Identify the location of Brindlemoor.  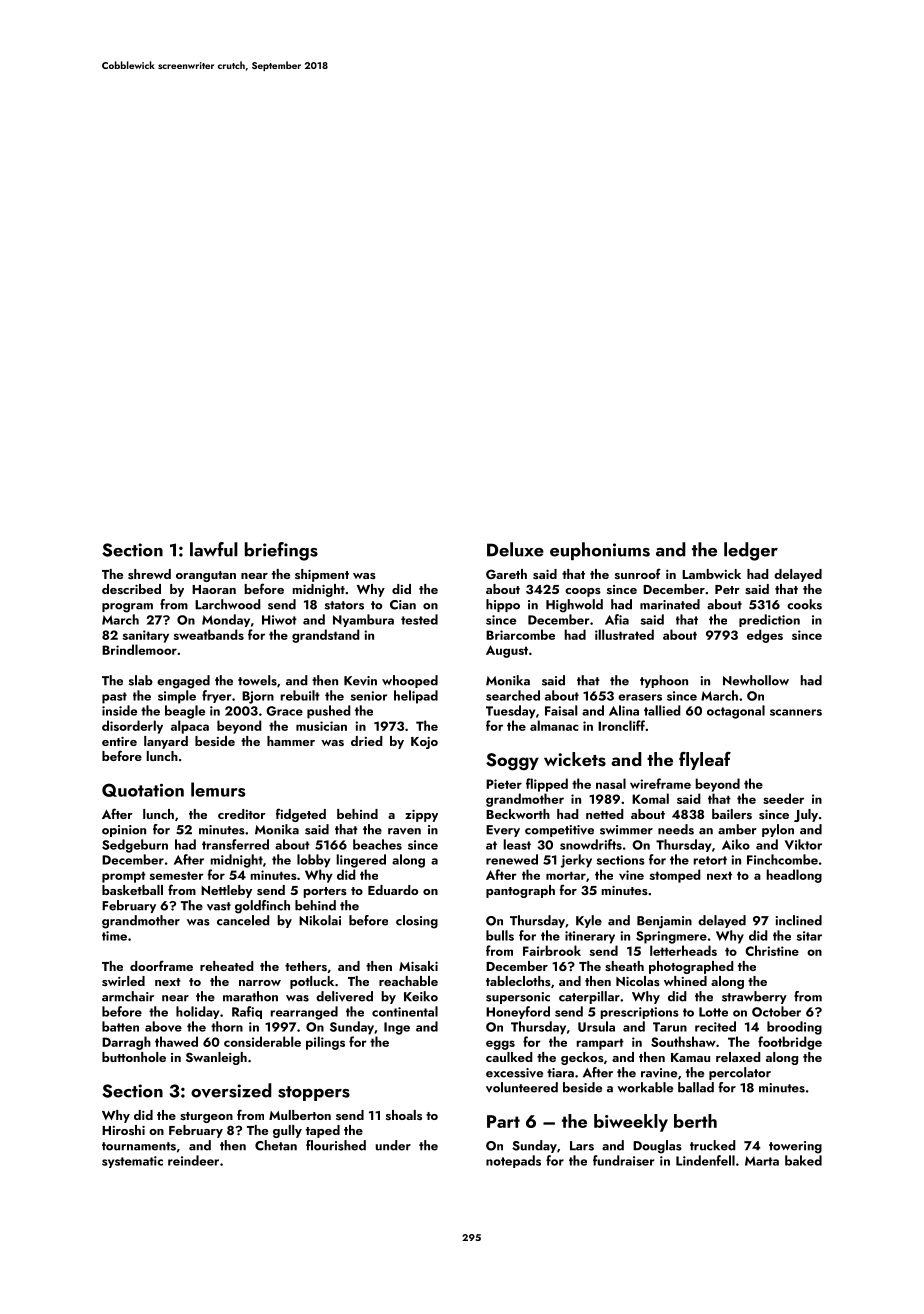
(139, 649).
